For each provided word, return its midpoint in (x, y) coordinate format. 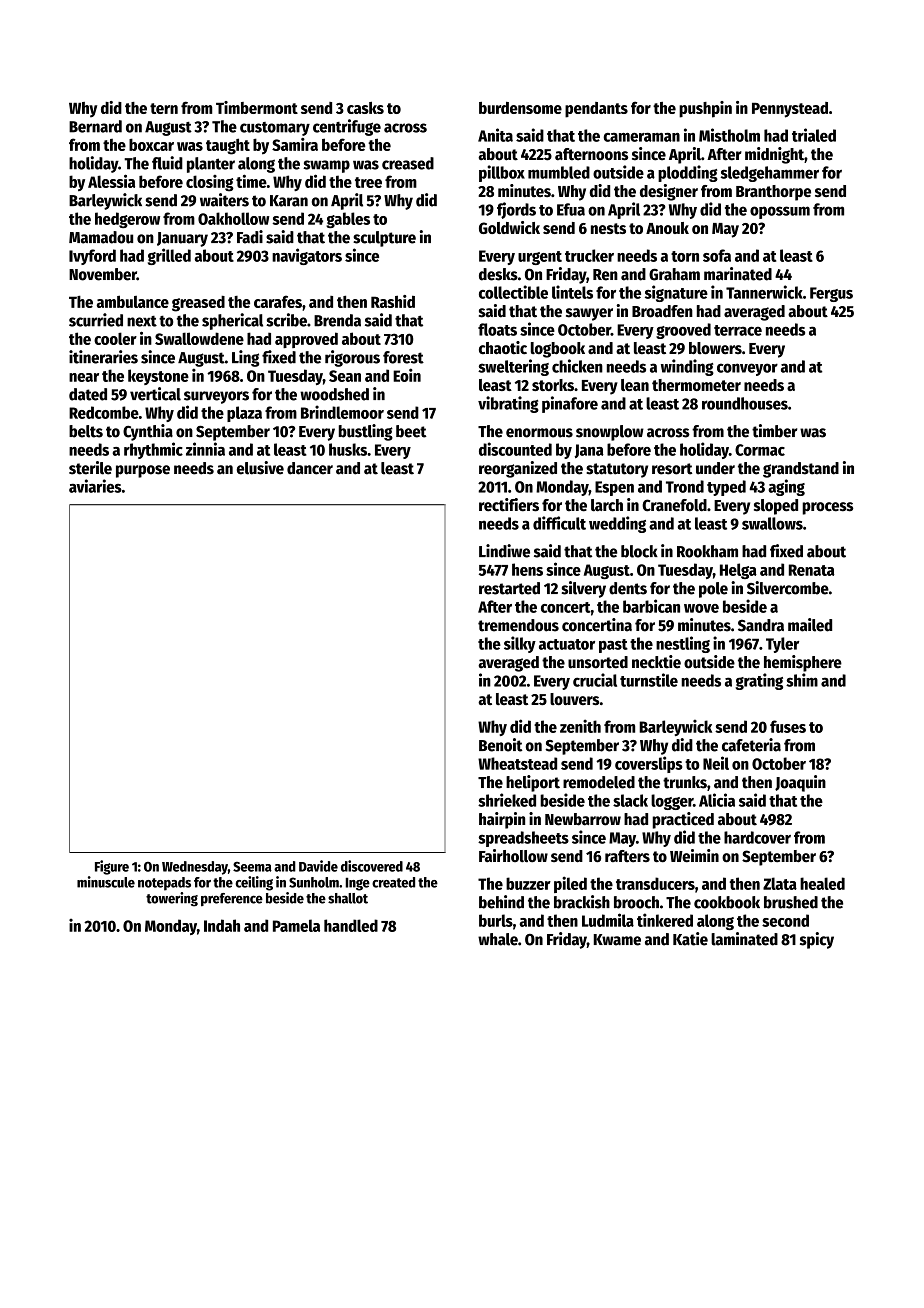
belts (86, 431)
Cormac (760, 450)
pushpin (705, 109)
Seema (252, 867)
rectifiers (509, 505)
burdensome (520, 108)
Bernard (95, 126)
